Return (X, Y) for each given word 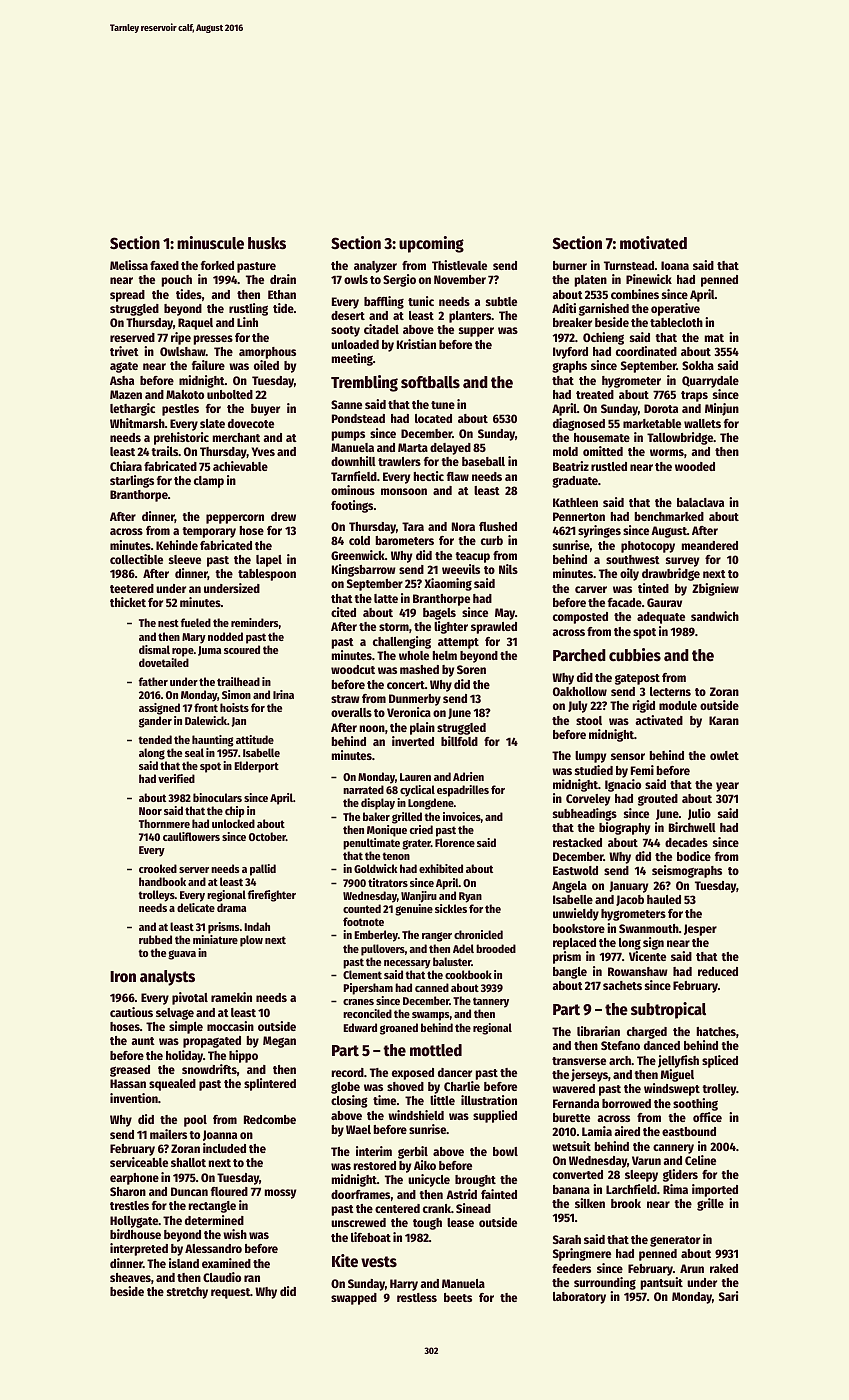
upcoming (431, 244)
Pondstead (358, 418)
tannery (491, 1002)
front (206, 707)
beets (458, 1297)
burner (570, 265)
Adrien (468, 776)
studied (594, 770)
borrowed (626, 1103)
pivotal (190, 998)
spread (127, 296)
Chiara (126, 466)
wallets (702, 423)
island (184, 1263)
